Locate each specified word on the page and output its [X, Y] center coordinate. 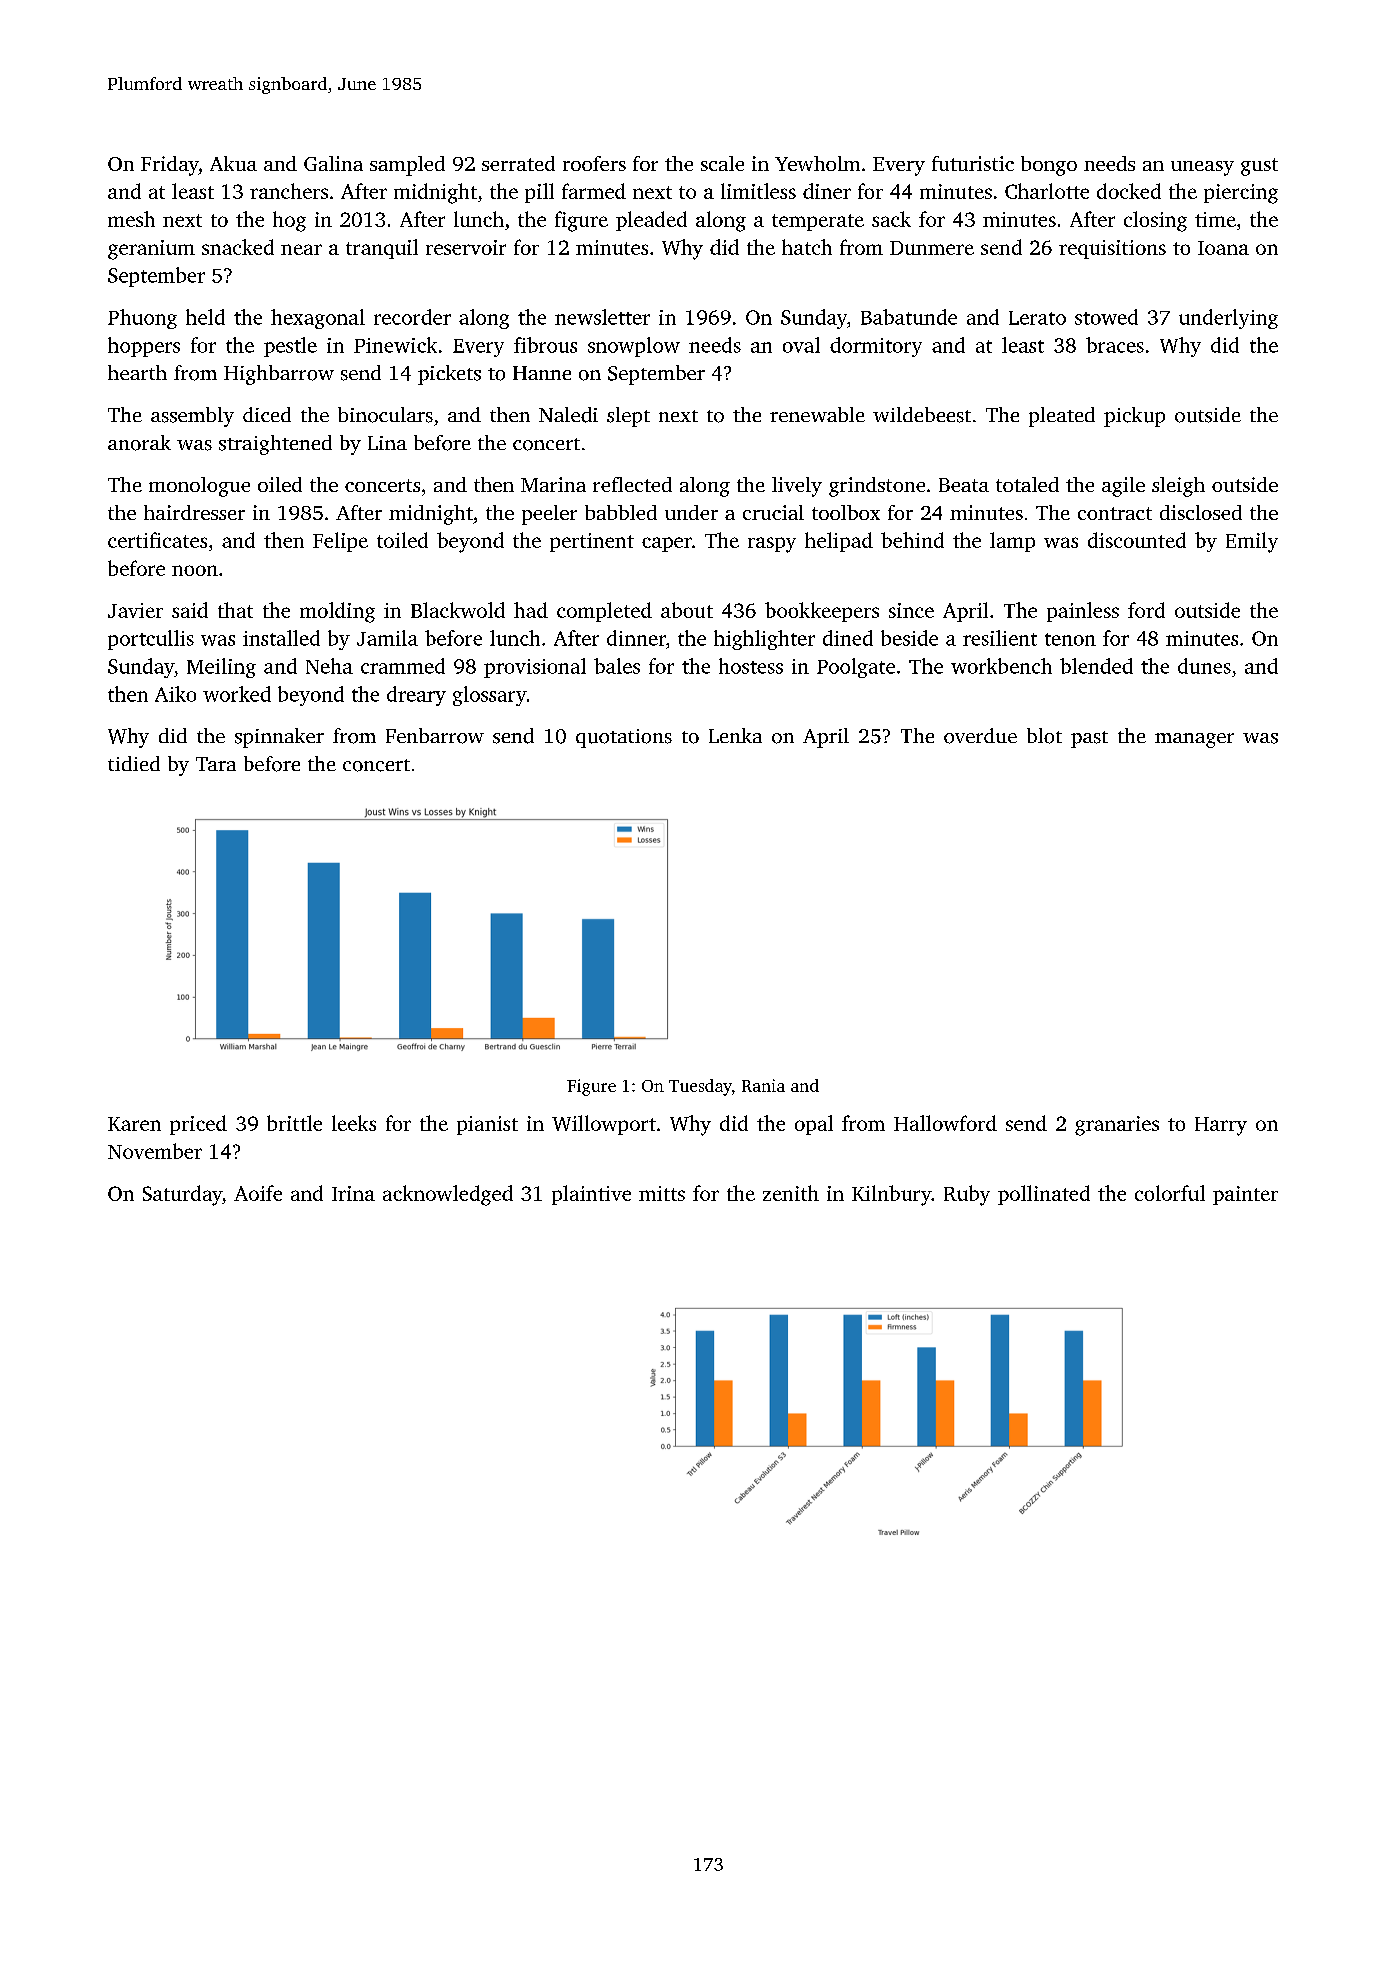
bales [617, 666]
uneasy [1202, 168]
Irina [353, 1193]
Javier [135, 610]
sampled [407, 166]
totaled [1027, 484]
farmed [594, 191]
